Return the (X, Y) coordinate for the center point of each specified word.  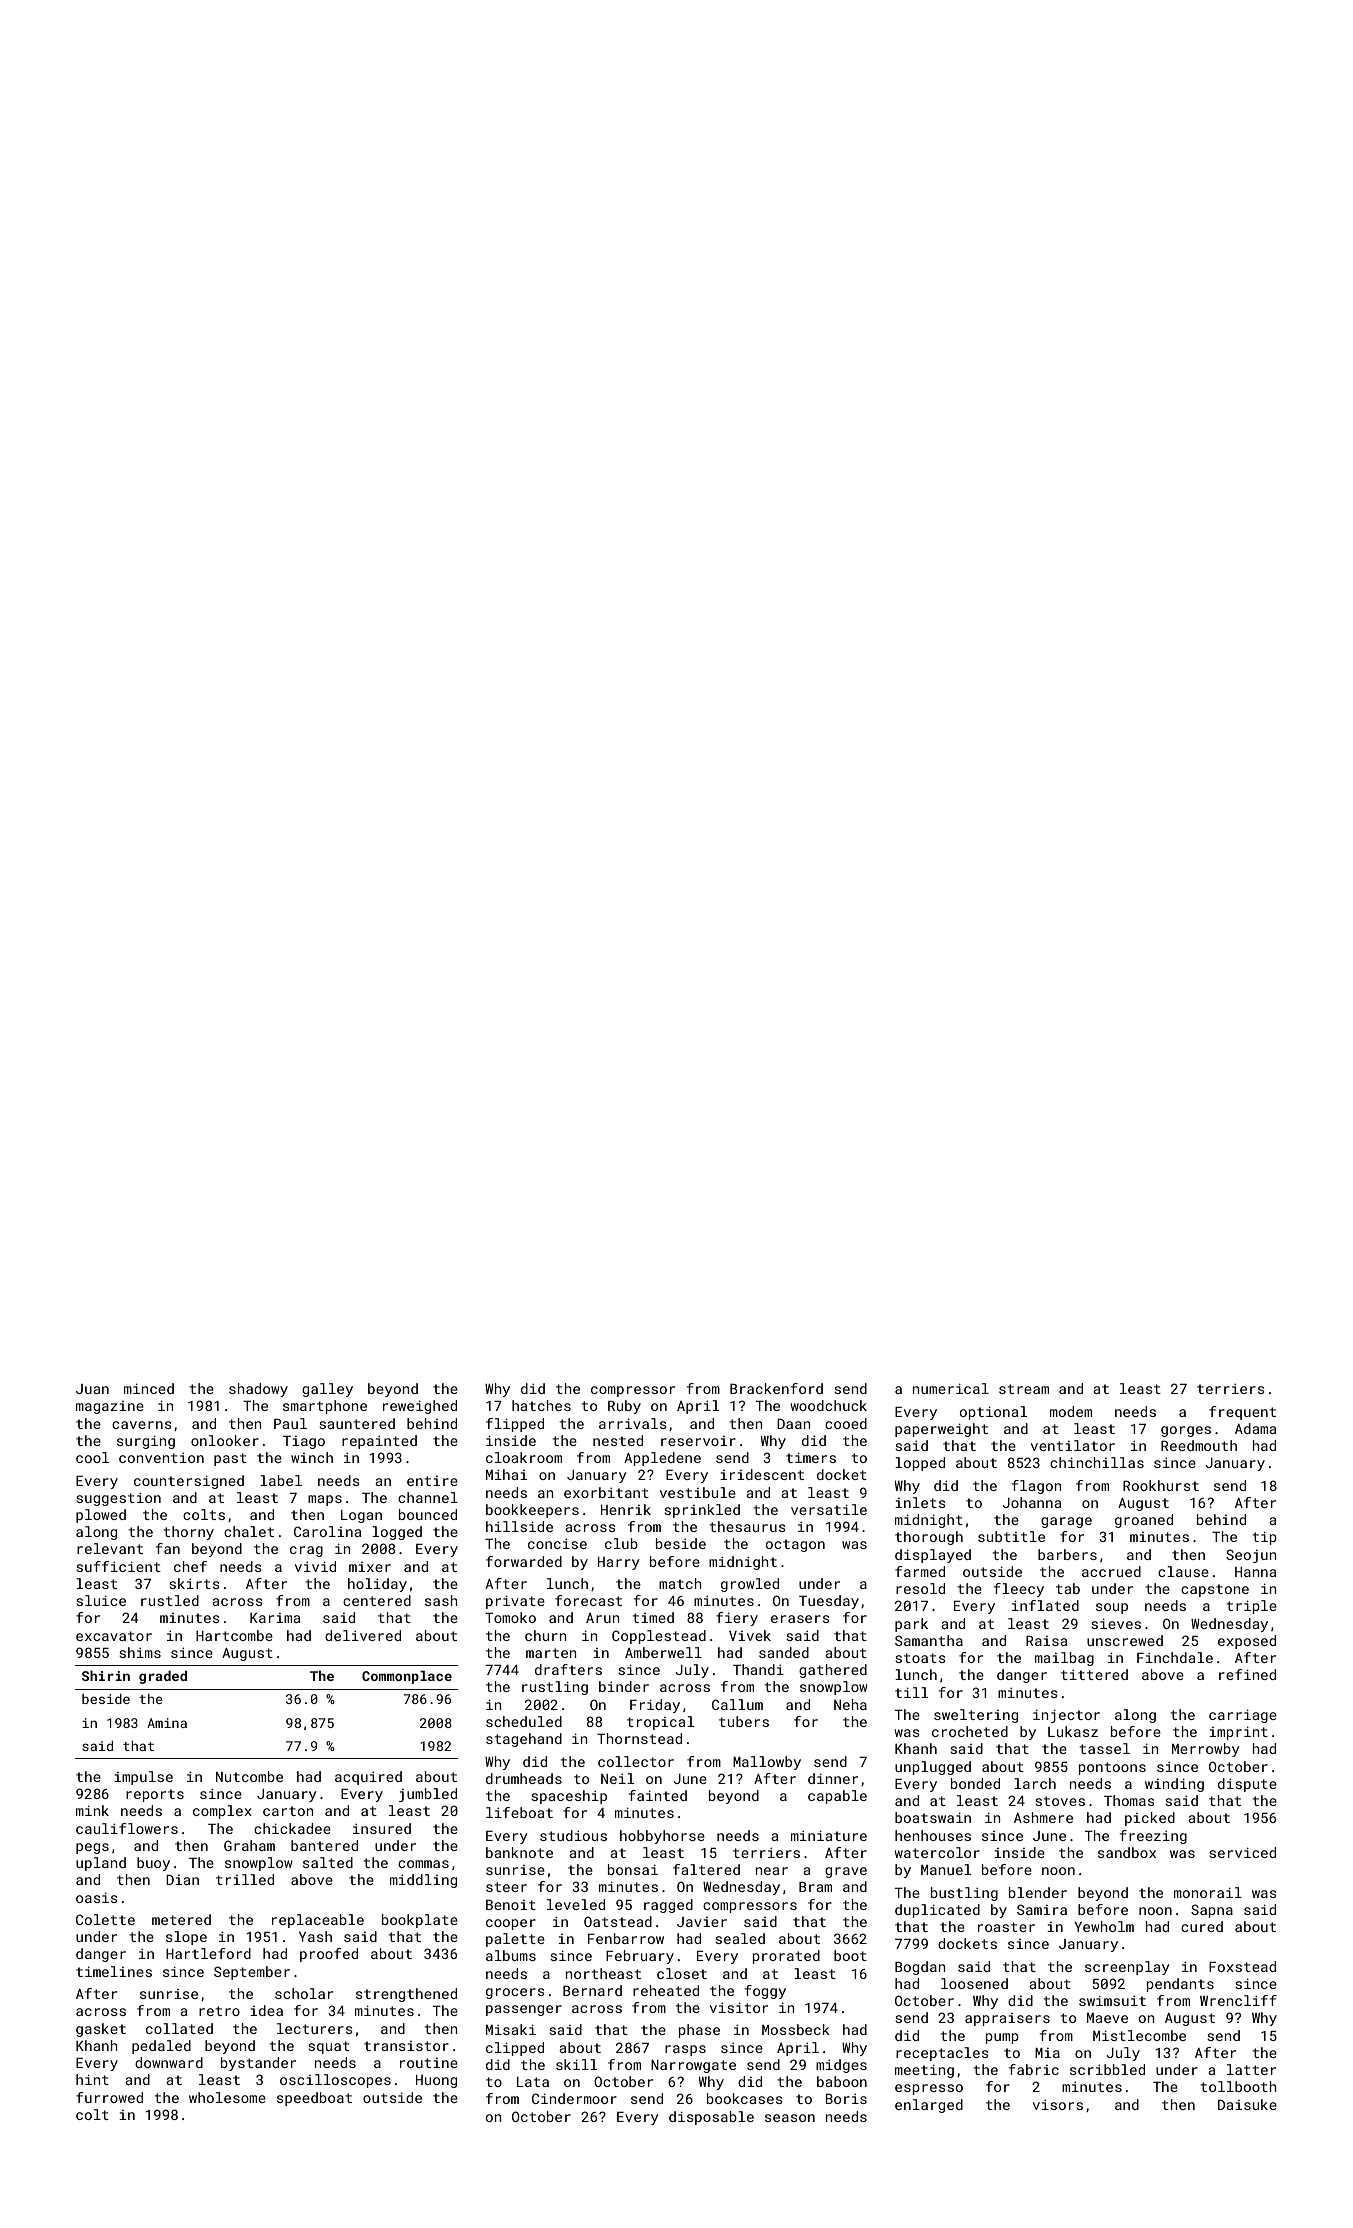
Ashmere (1043, 1817)
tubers (744, 1721)
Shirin (106, 1675)
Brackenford (776, 1388)
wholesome (227, 2097)
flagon (1036, 1487)
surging (146, 1442)
